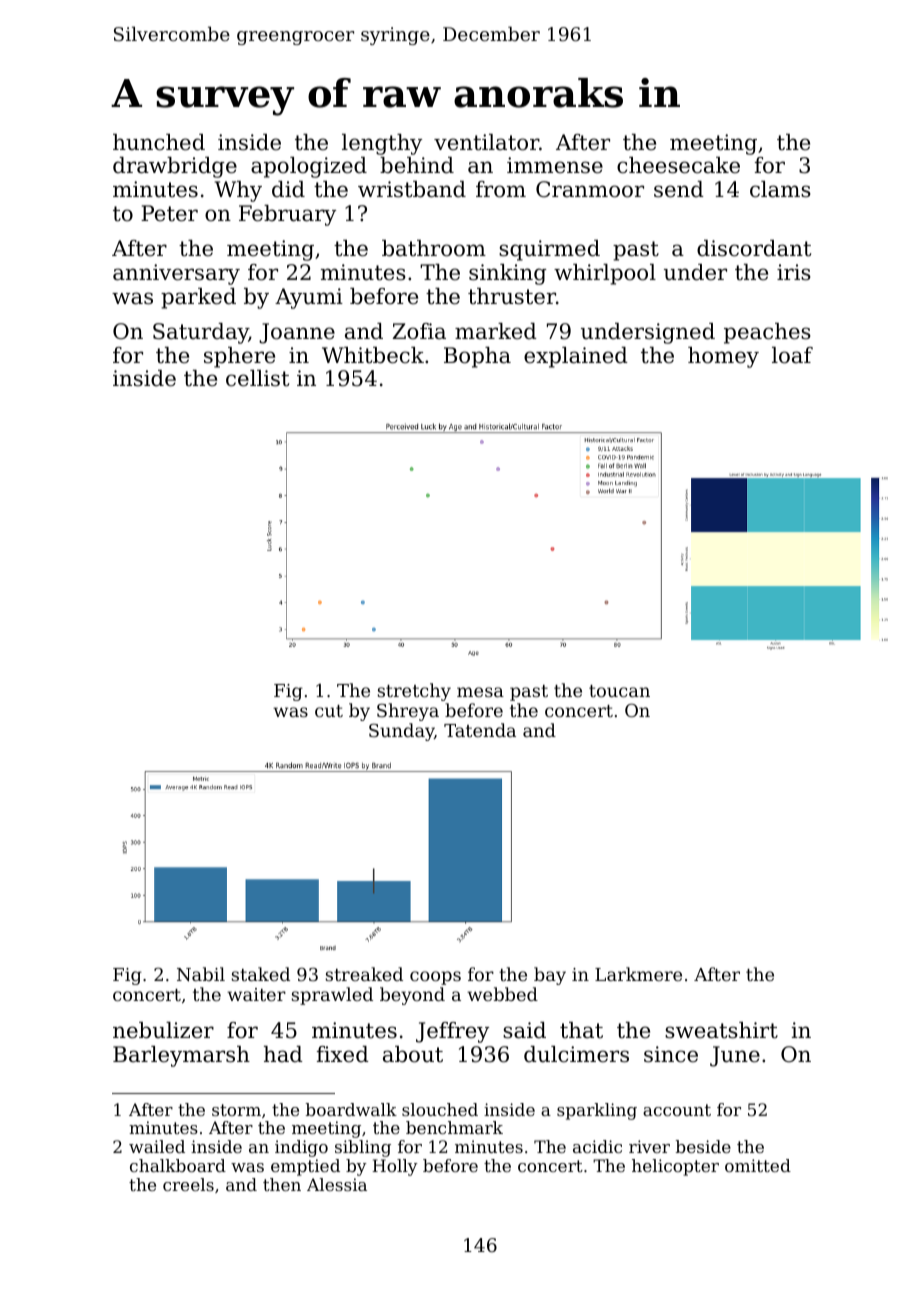 Image resolution: width=924 pixels, height=1314 pixels. Describe the element at coordinates (619, 691) in the screenshot. I see `toucan` at that location.
